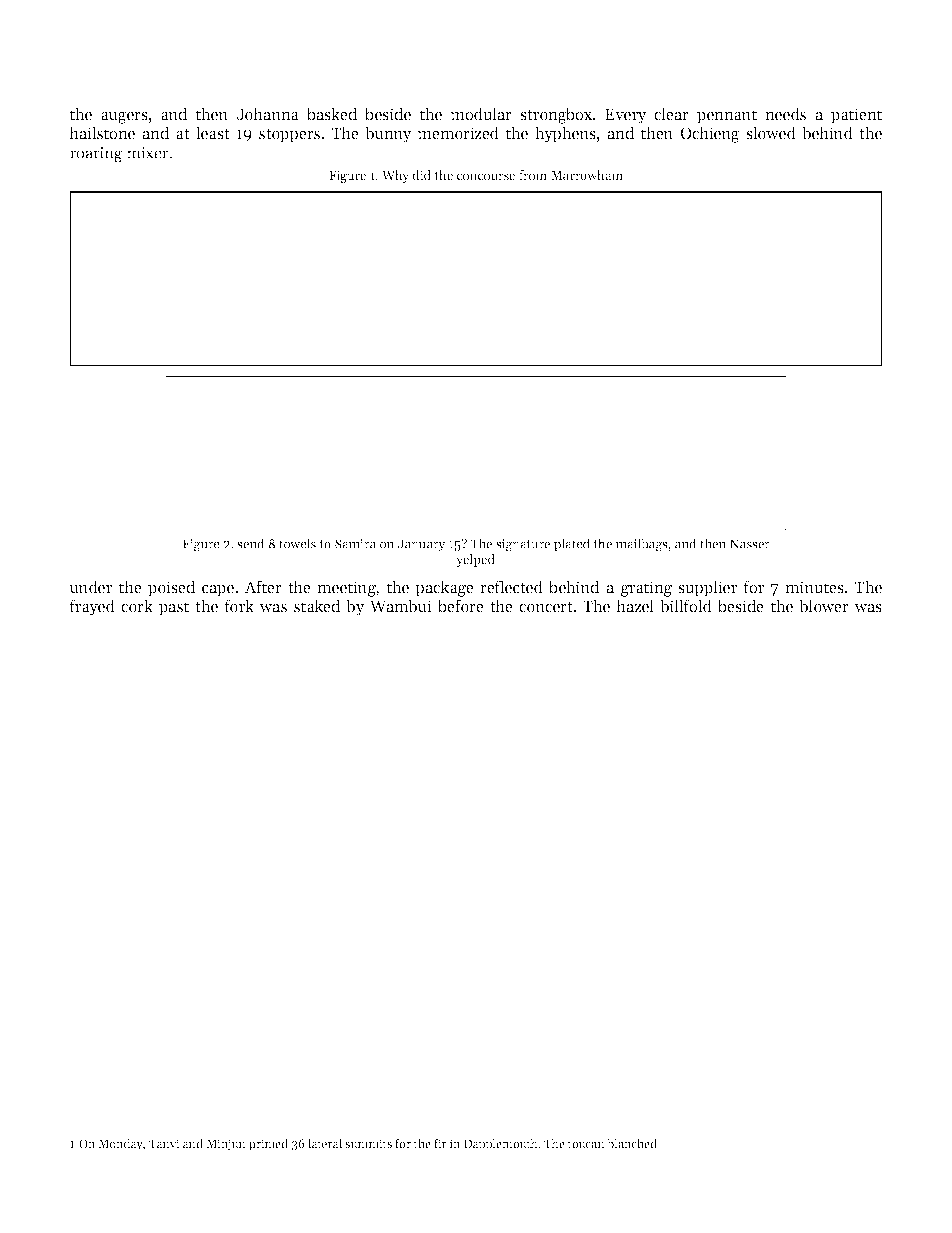 The height and width of the screenshot is (1233, 952). I want to click on Nasser, so click(750, 544).
